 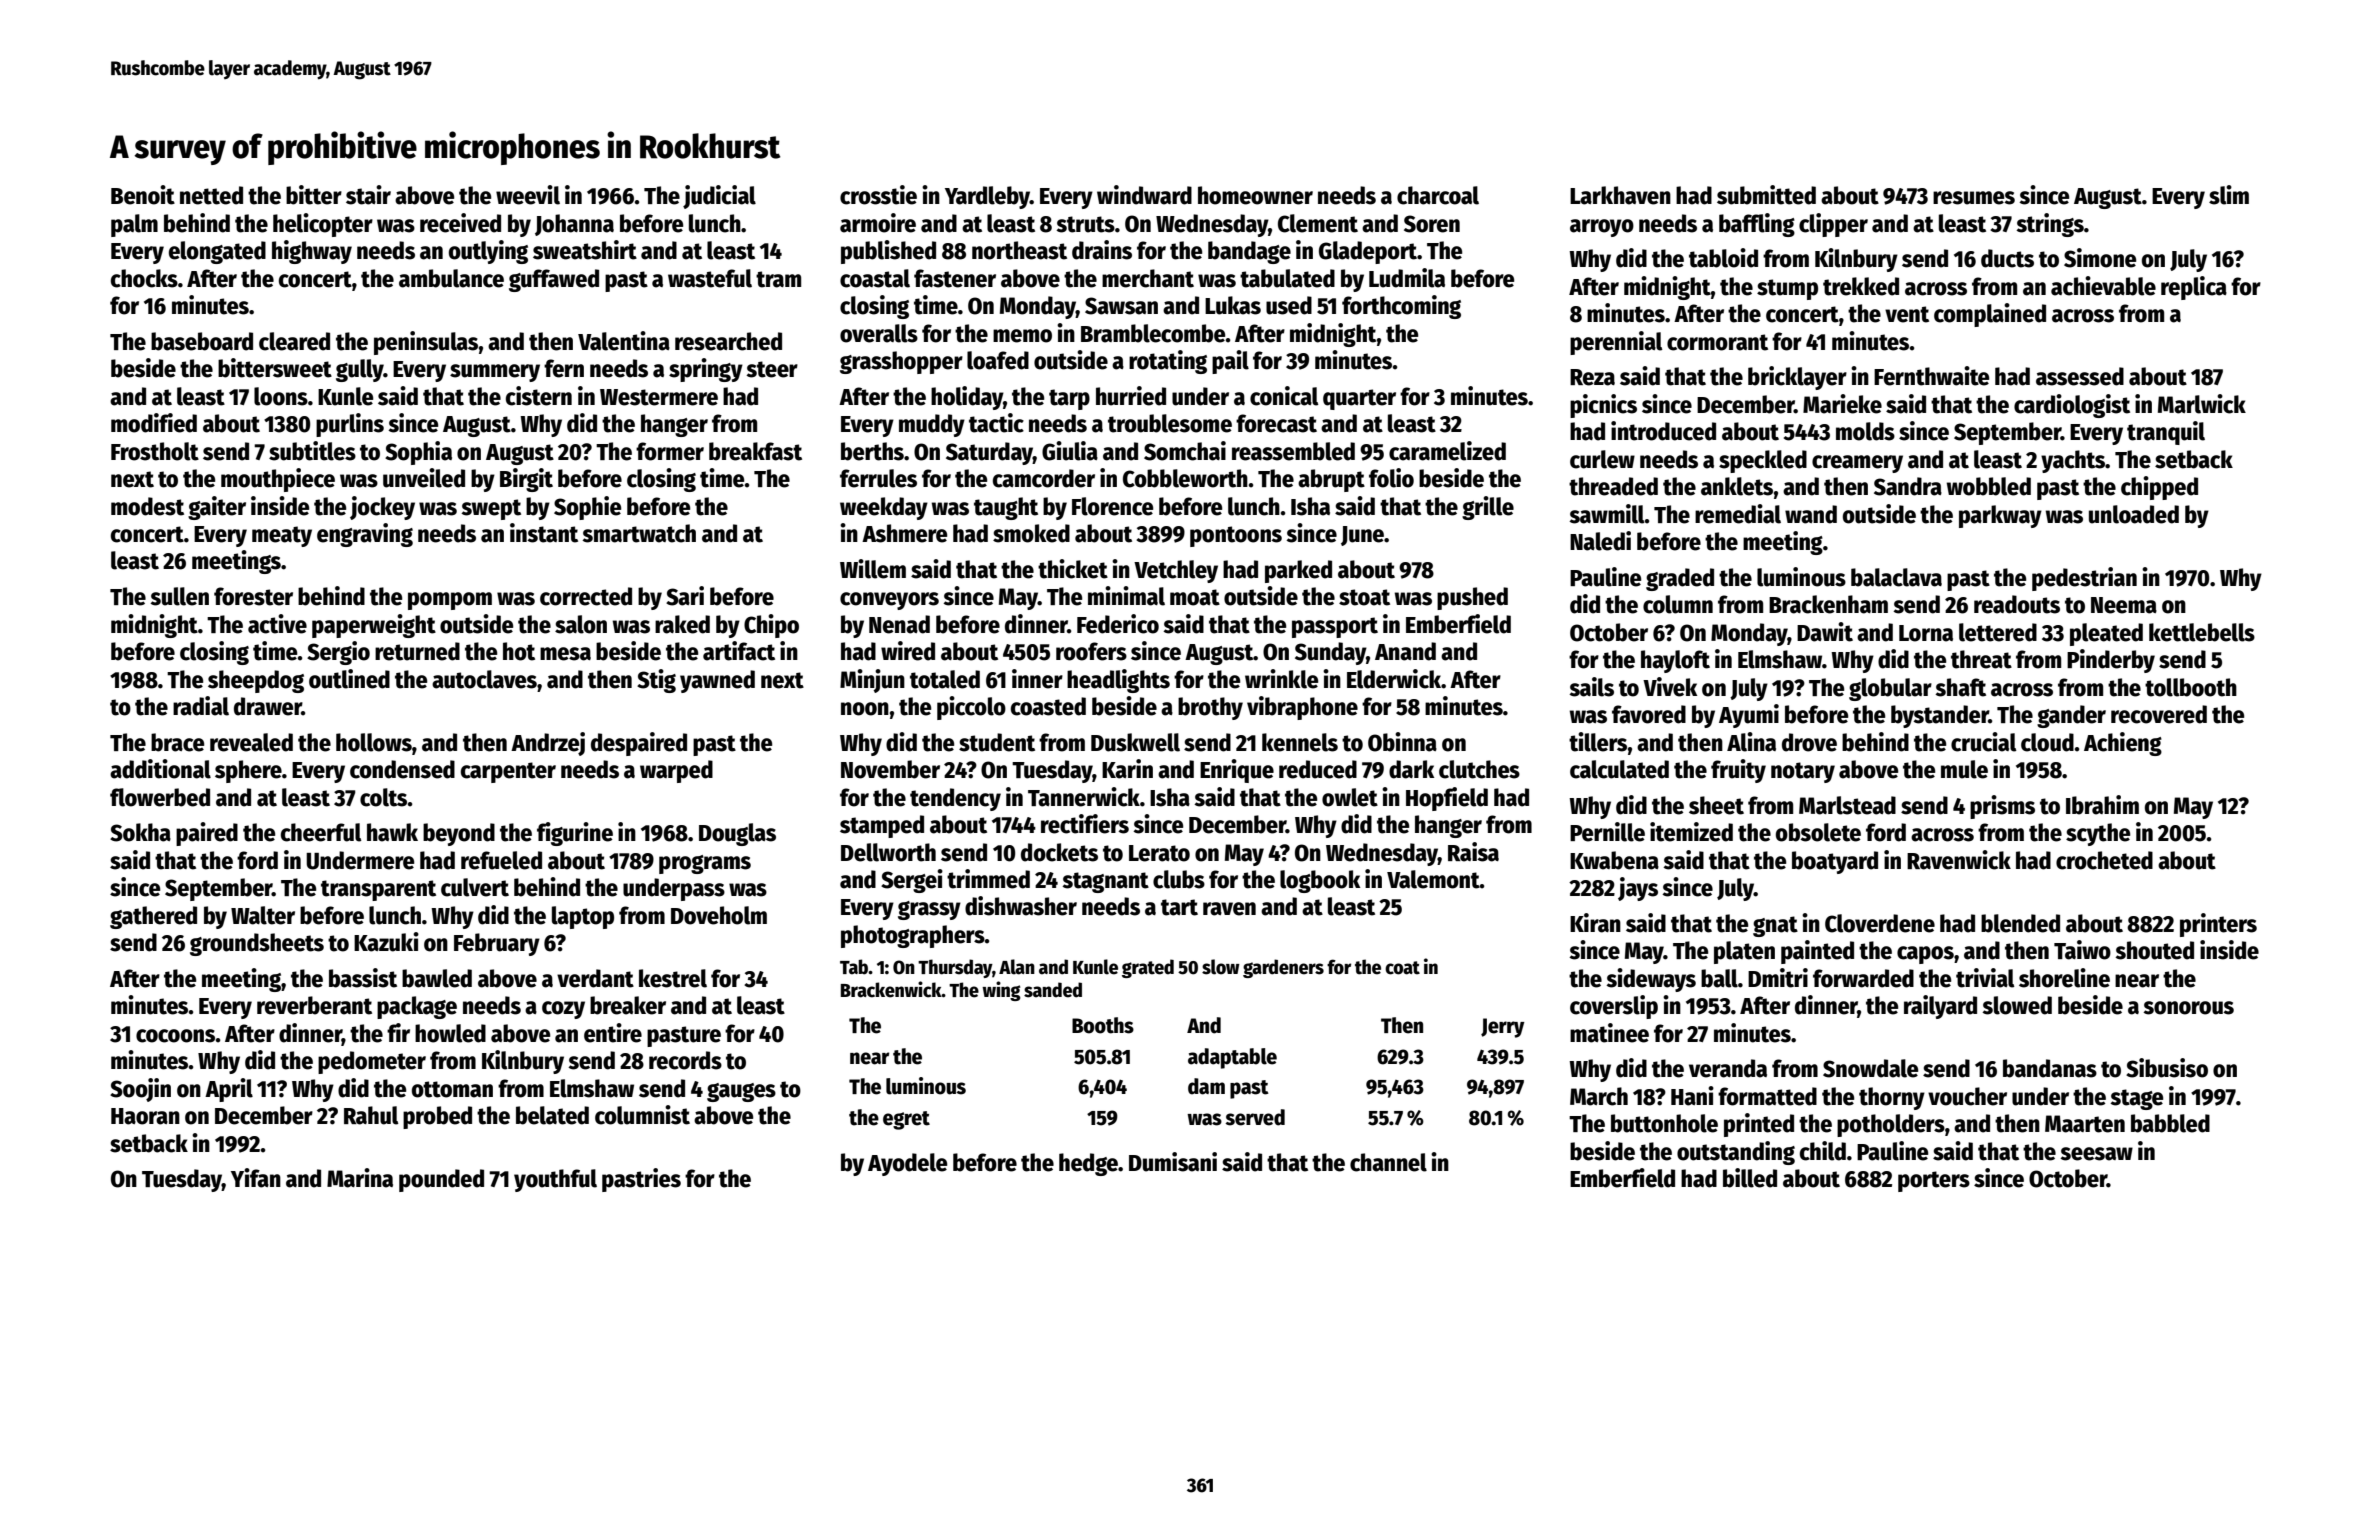 What do you see at coordinates (555, 1180) in the image?
I see `youthful` at bounding box center [555, 1180].
